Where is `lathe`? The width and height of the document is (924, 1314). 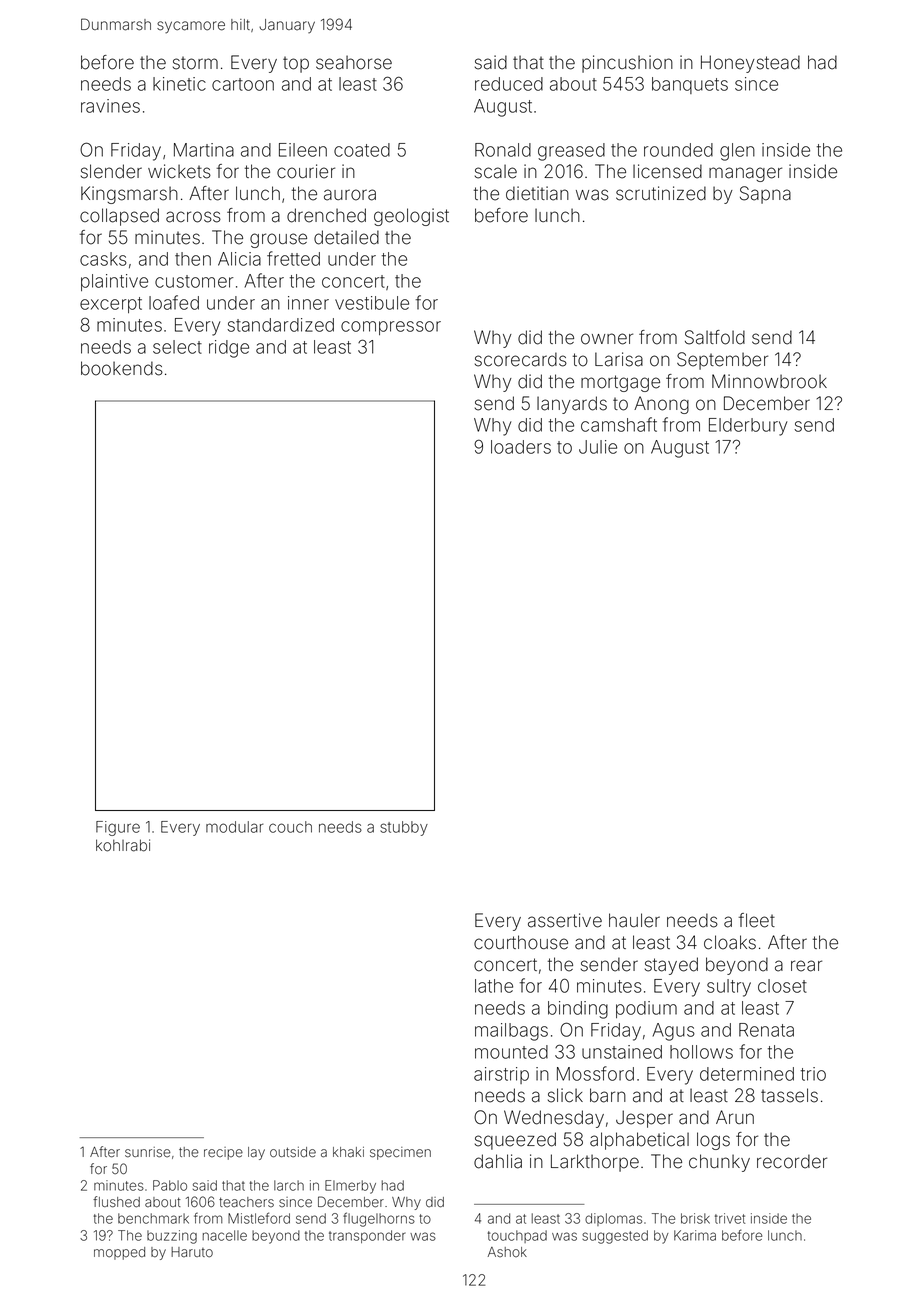 lathe is located at coordinates (494, 986).
